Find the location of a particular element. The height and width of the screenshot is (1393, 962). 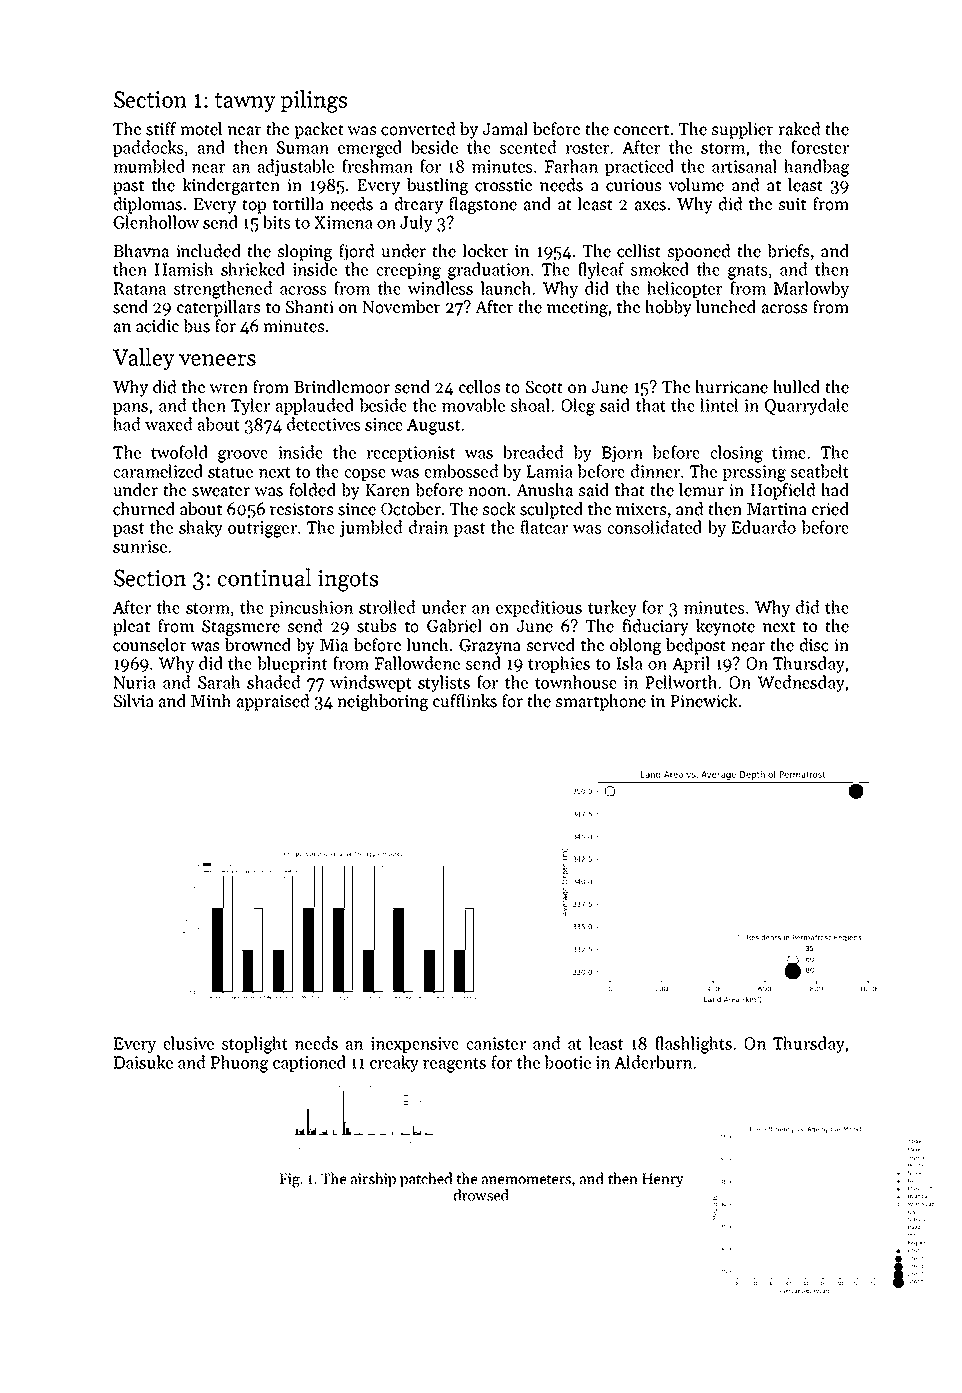

flashlights is located at coordinates (693, 1045).
